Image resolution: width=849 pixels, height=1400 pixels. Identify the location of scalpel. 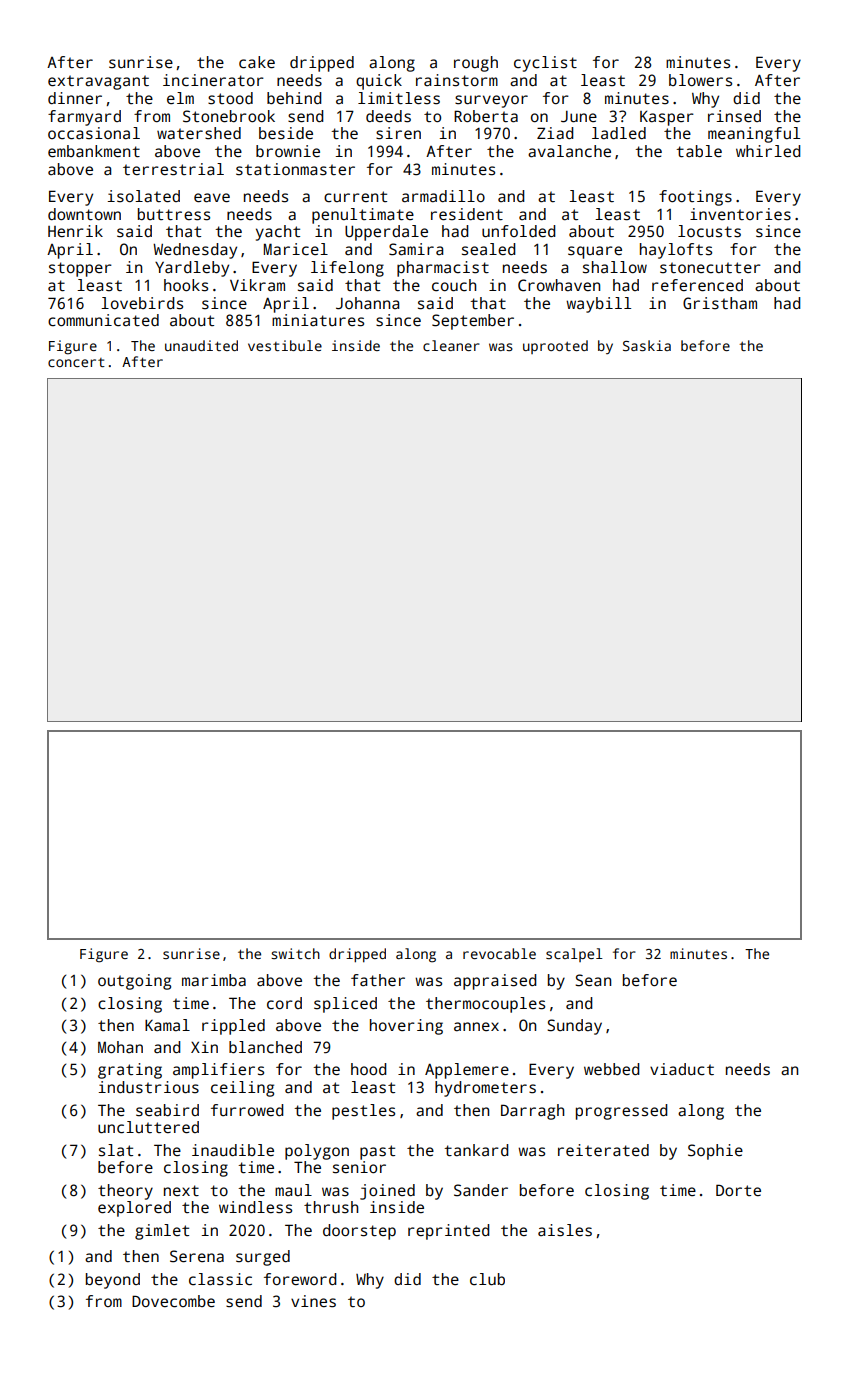
(574, 955).
